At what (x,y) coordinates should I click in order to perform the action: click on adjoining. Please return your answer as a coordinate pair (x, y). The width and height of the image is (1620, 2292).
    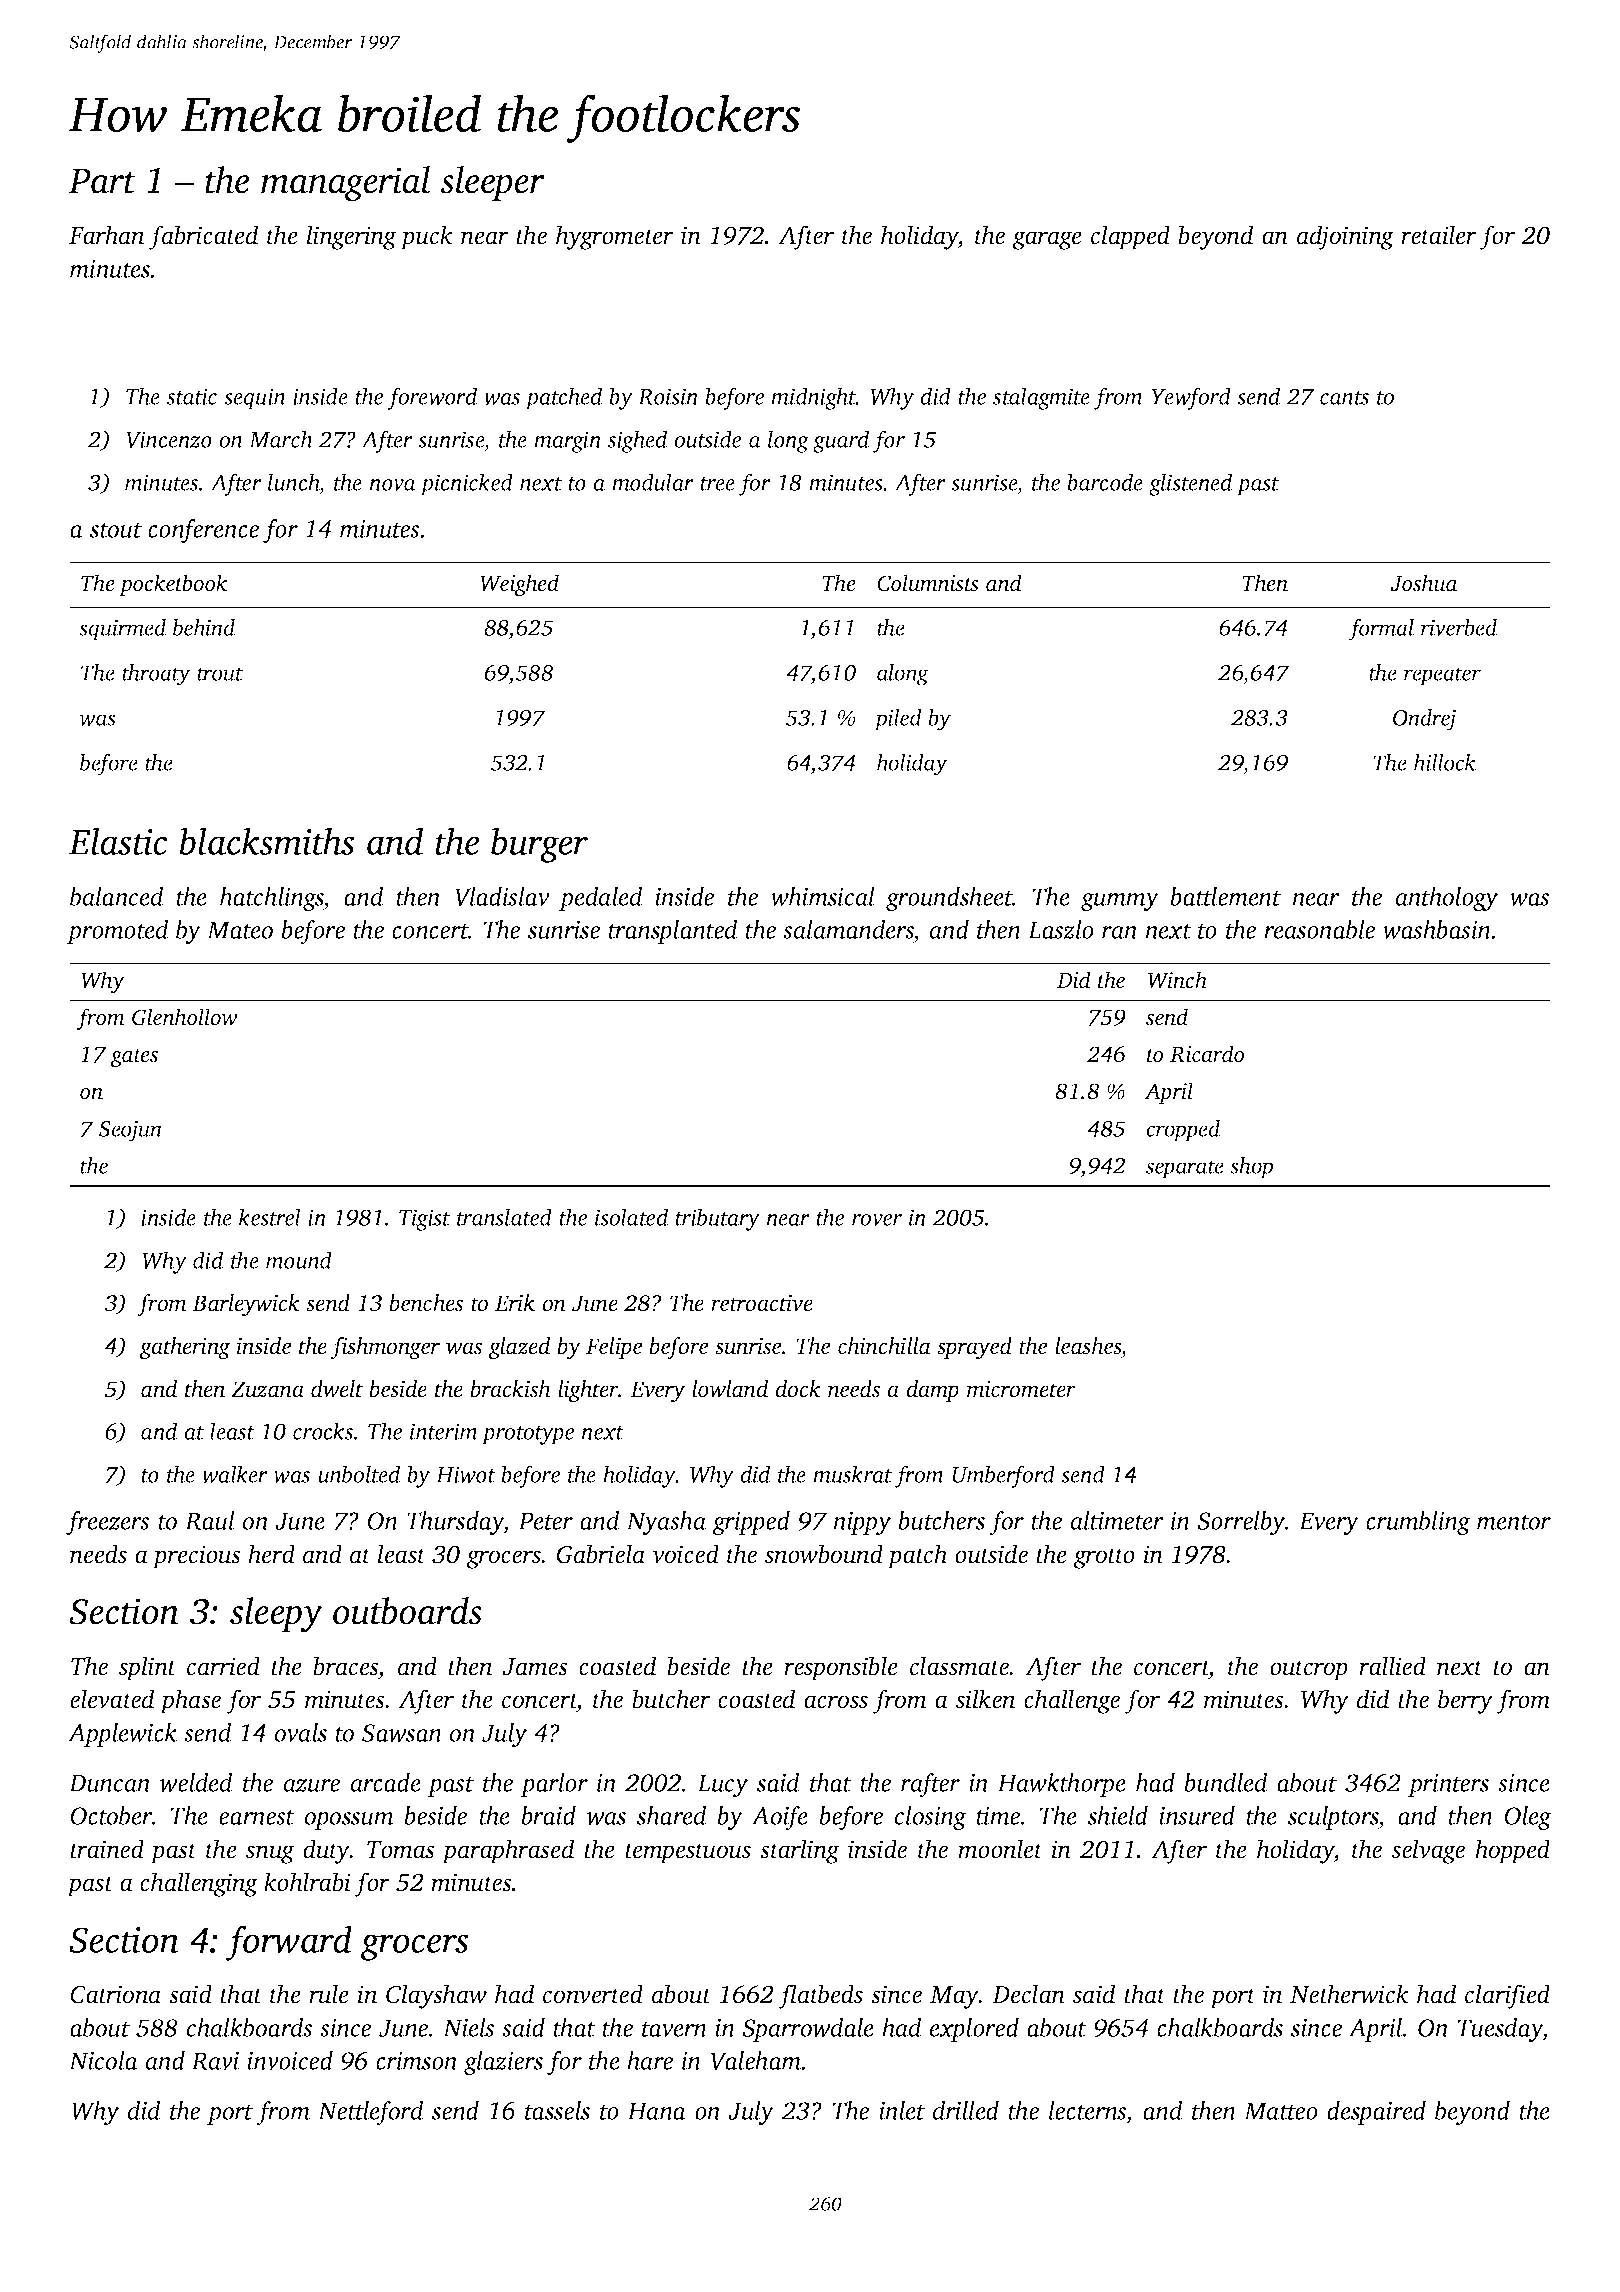
    Looking at the image, I should click on (1345, 237).
